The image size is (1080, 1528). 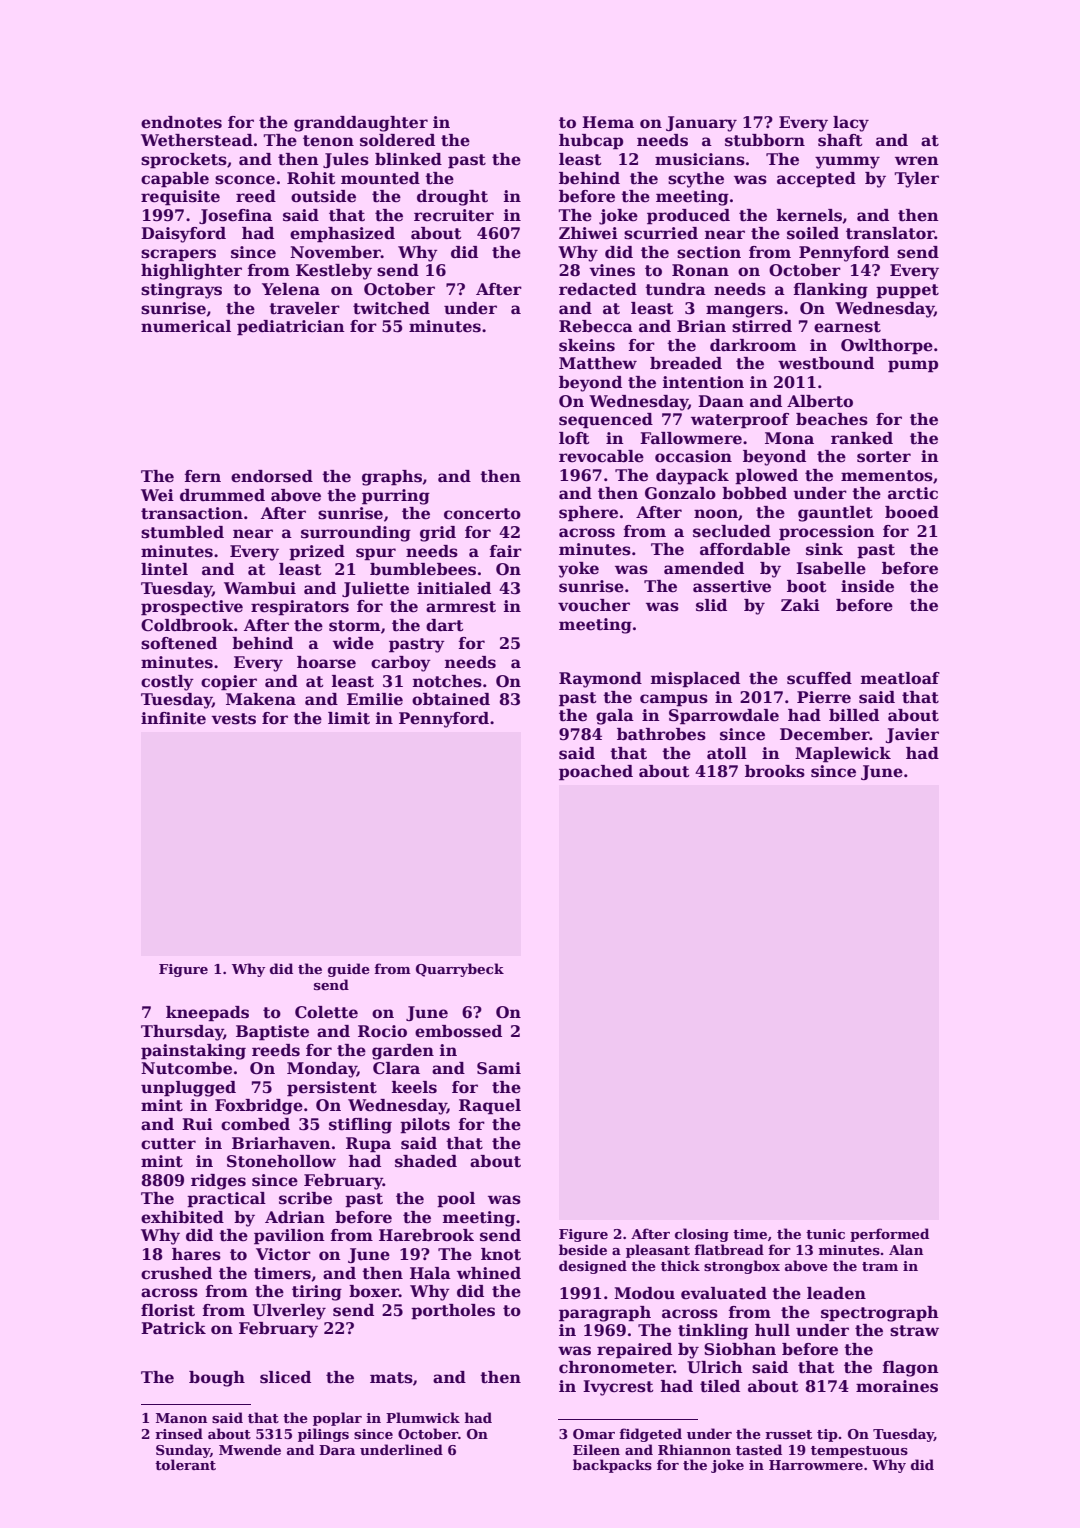 What do you see at coordinates (704, 568) in the document?
I see `amended` at bounding box center [704, 568].
